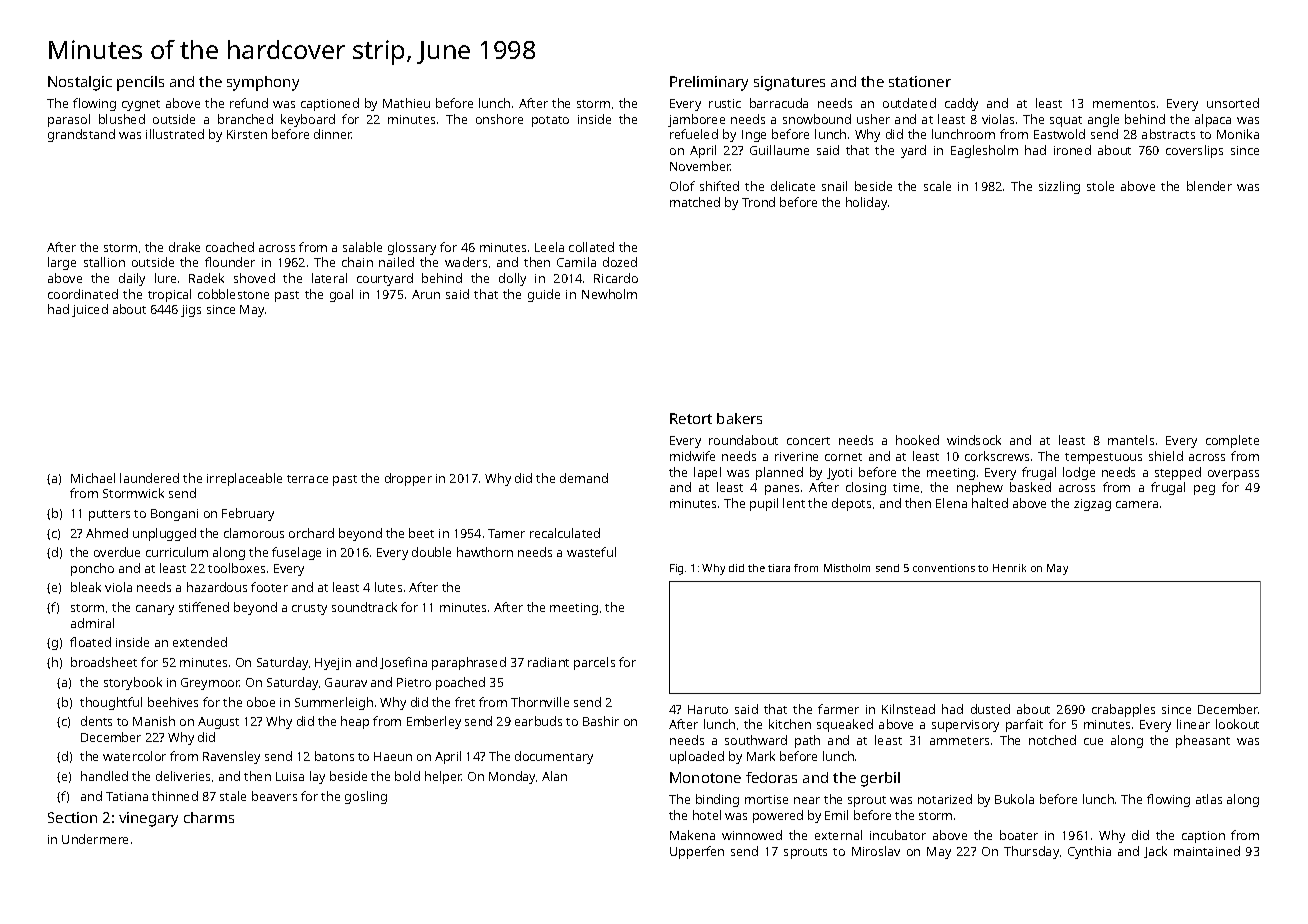  What do you see at coordinates (1209, 186) in the screenshot?
I see `blender` at bounding box center [1209, 186].
